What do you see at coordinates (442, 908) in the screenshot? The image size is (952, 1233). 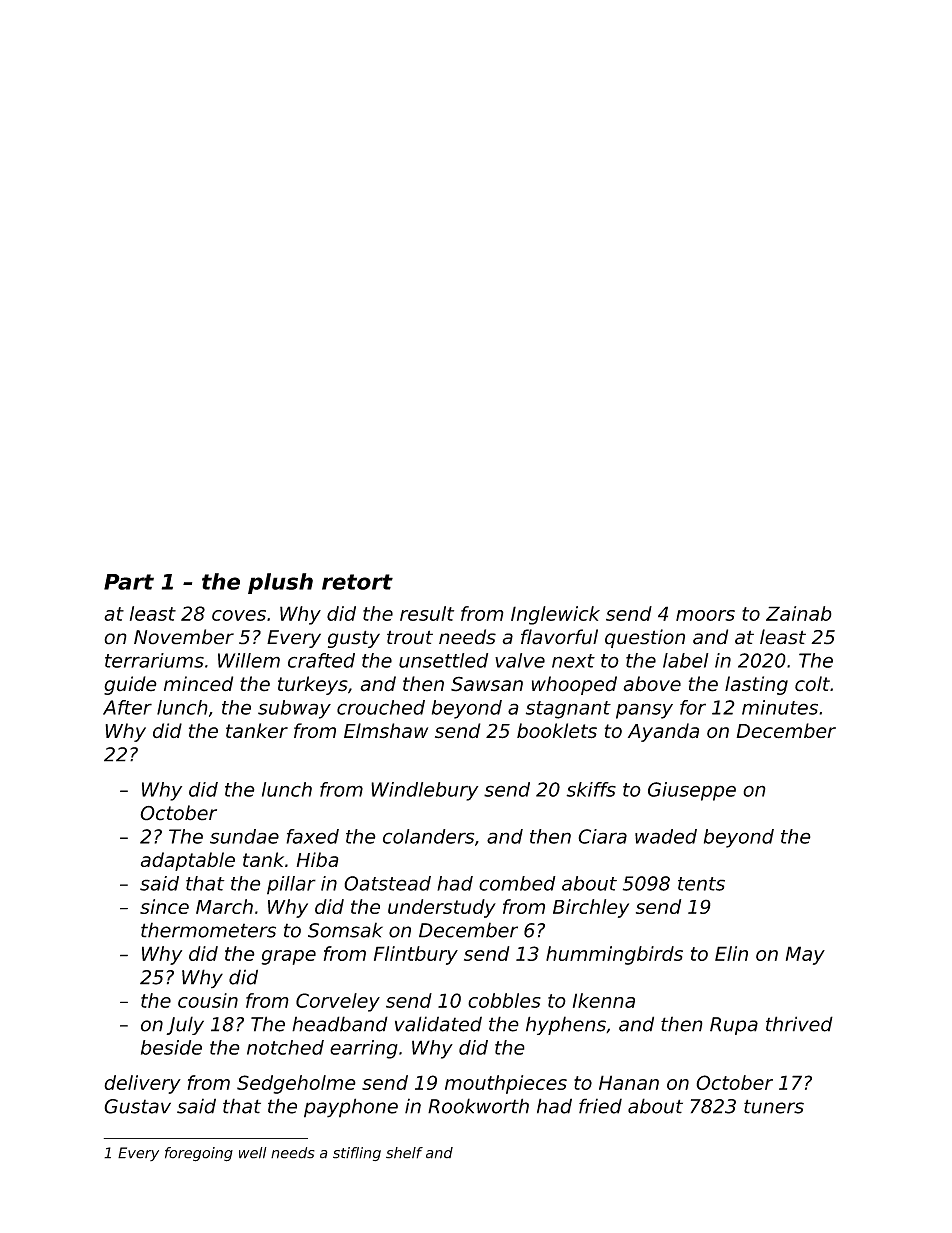 I see `understudy` at bounding box center [442, 908].
